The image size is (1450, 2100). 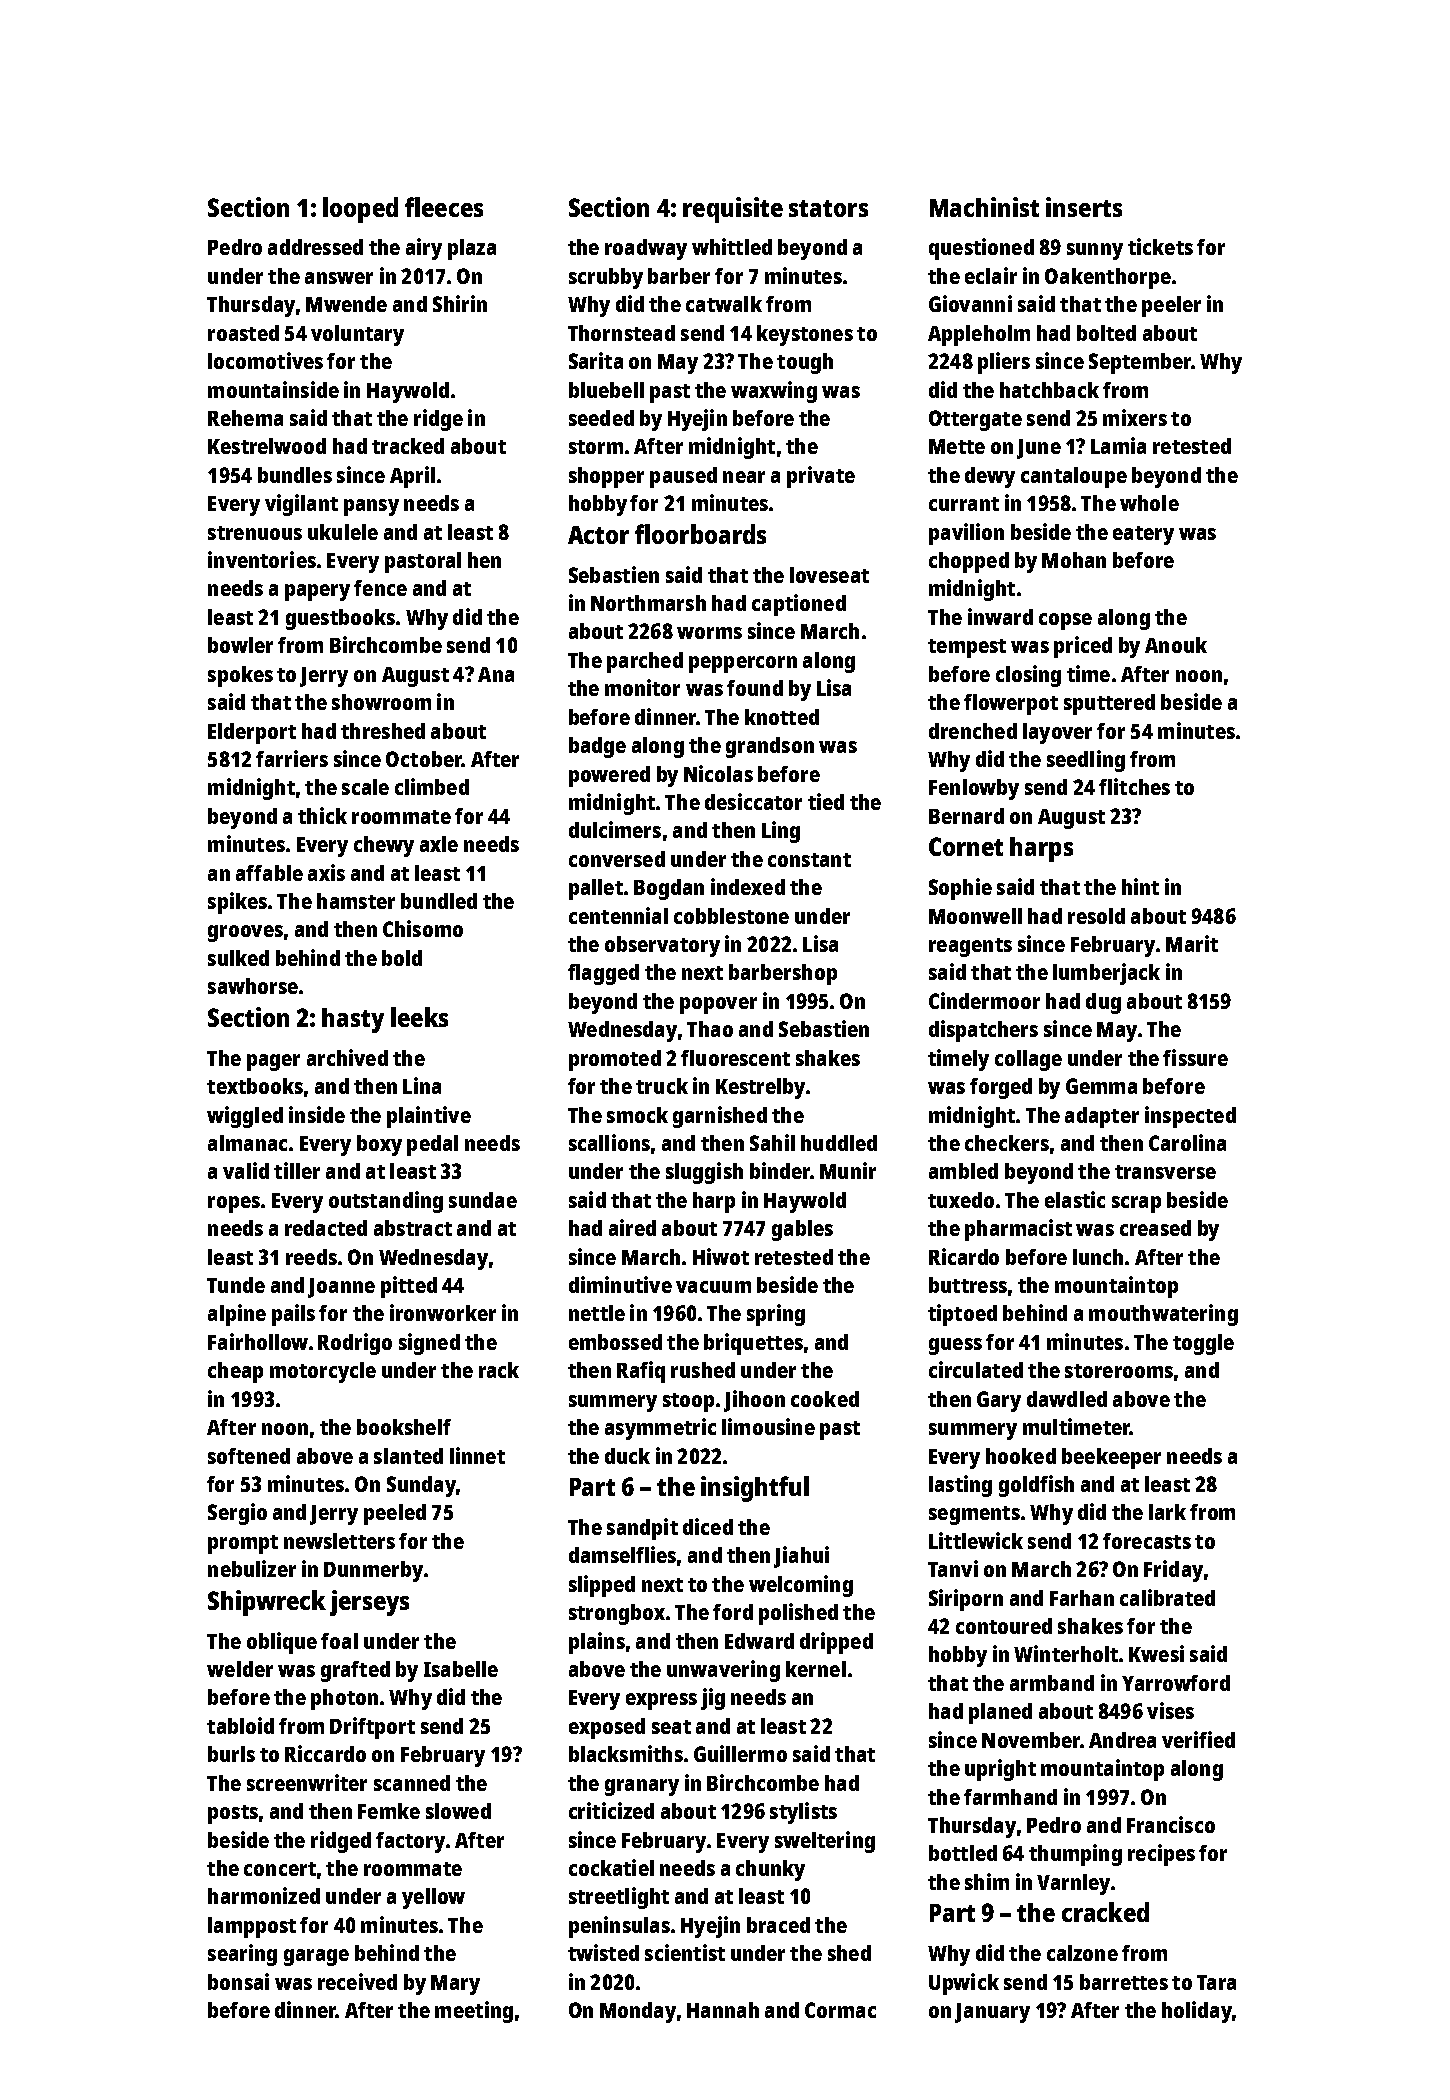 What do you see at coordinates (1140, 886) in the page?
I see `hint` at bounding box center [1140, 886].
